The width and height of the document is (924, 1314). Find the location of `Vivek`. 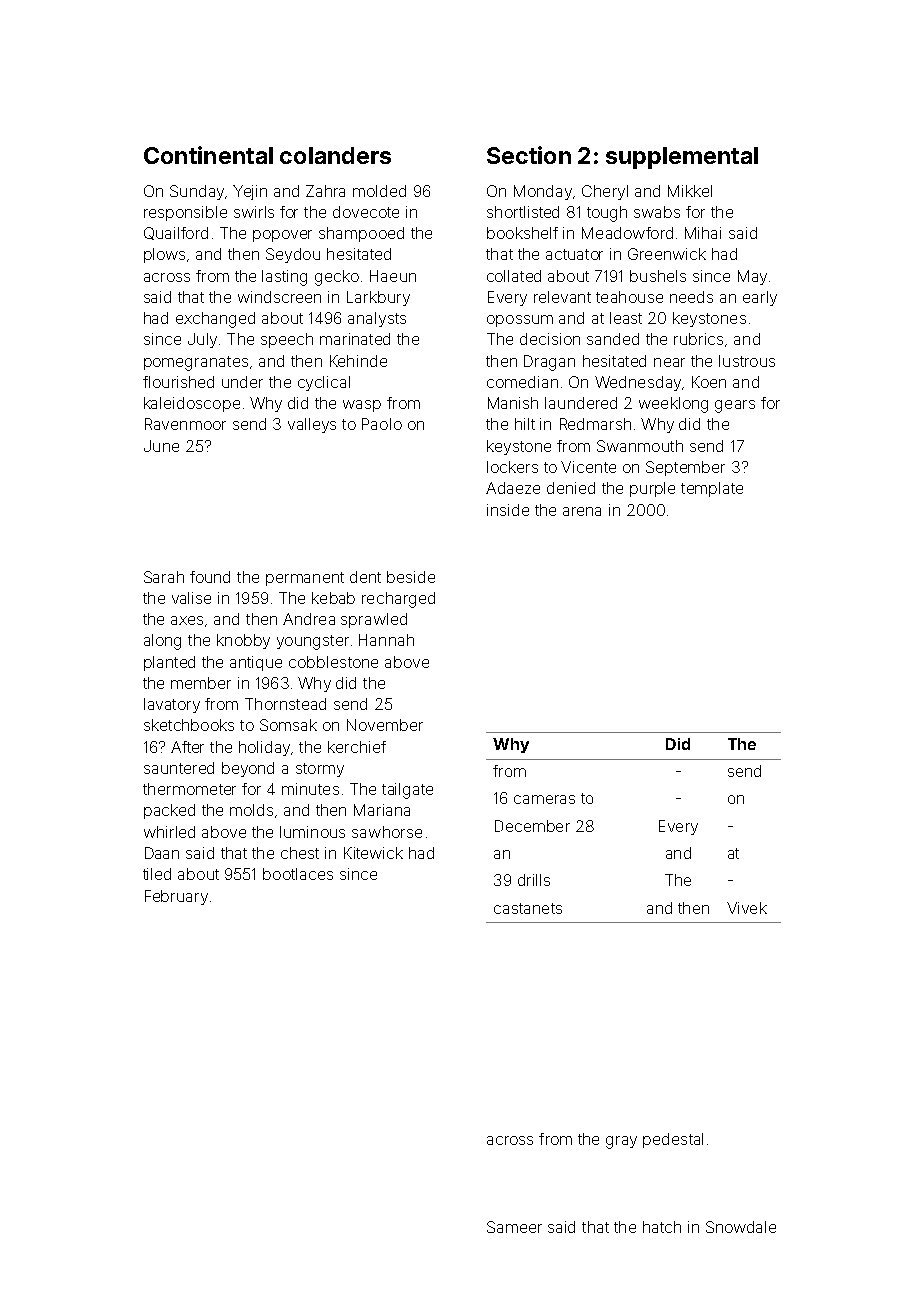

Vivek is located at coordinates (747, 908).
